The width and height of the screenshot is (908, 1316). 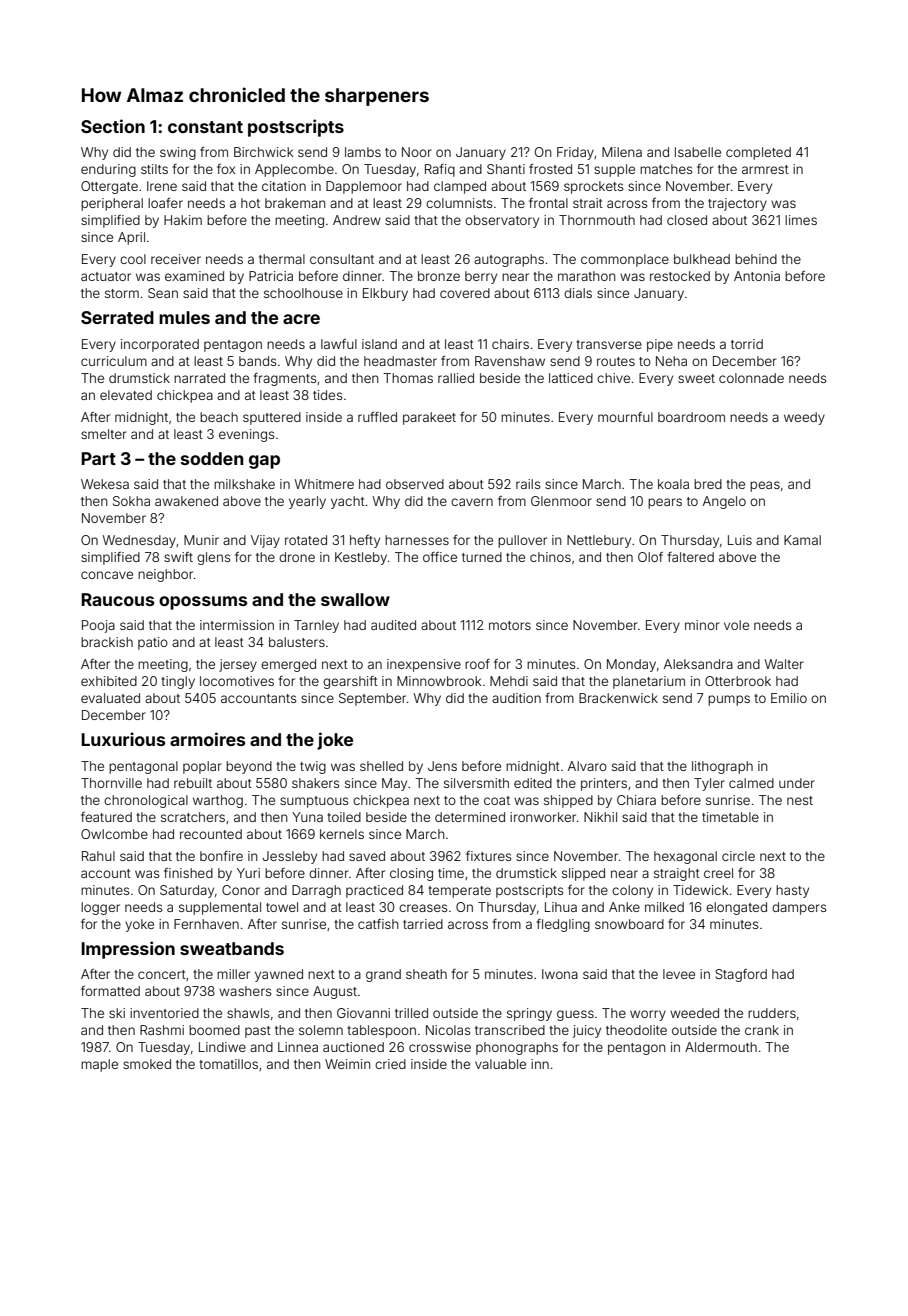 What do you see at coordinates (736, 625) in the screenshot?
I see `vole` at bounding box center [736, 625].
